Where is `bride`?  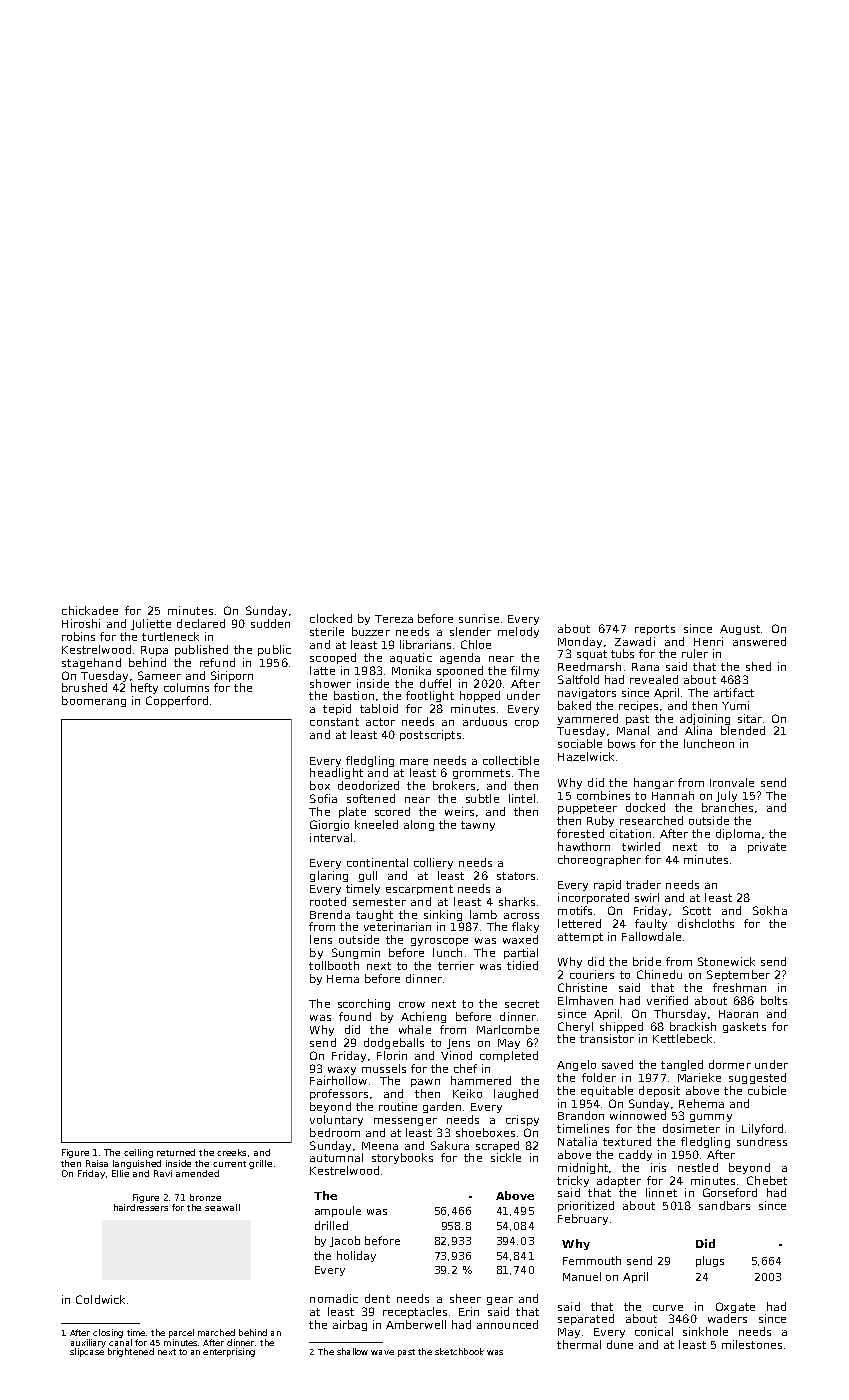
bride is located at coordinates (647, 961).
